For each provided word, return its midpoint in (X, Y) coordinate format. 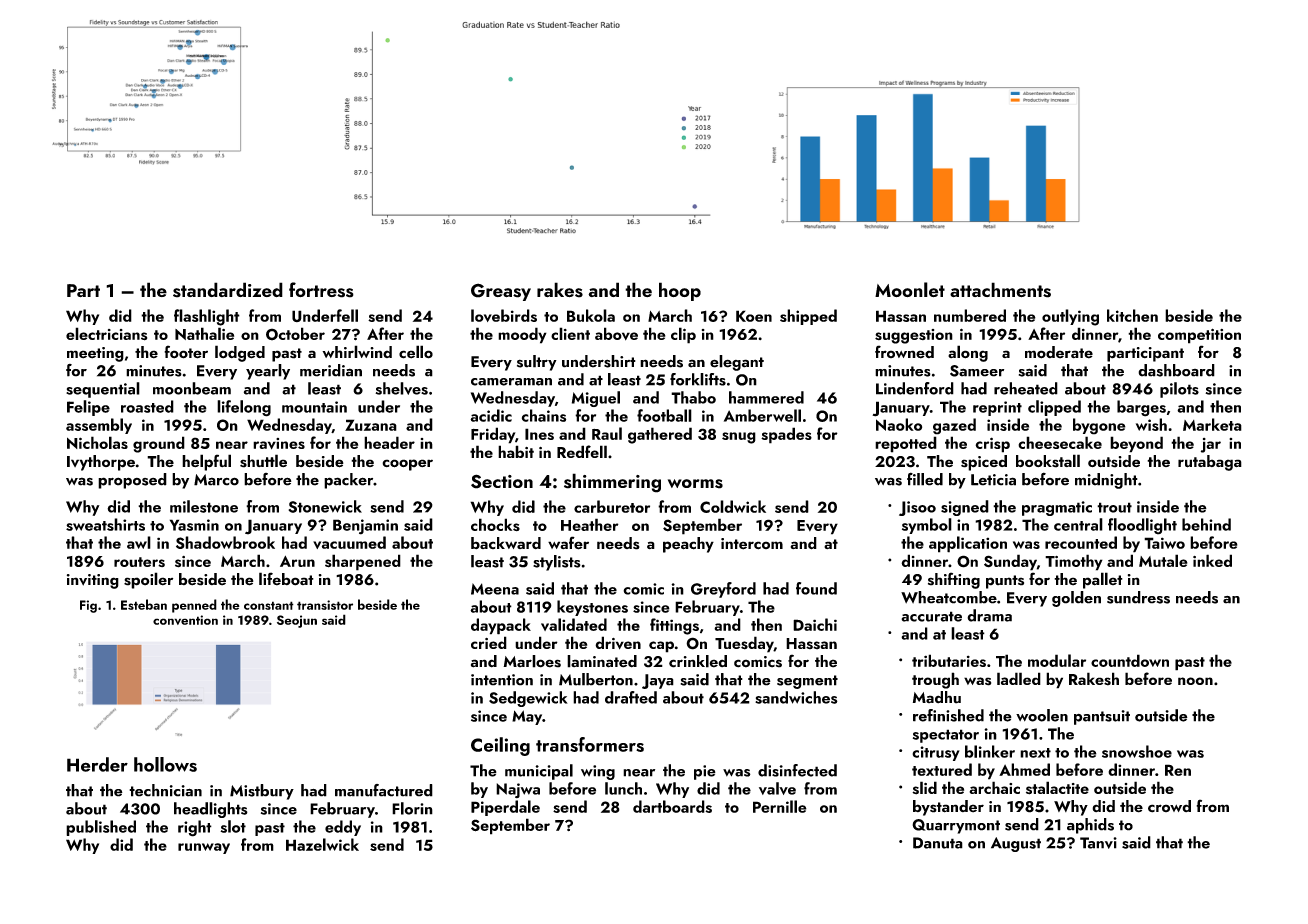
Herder (97, 764)
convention (185, 620)
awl (139, 542)
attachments (1000, 290)
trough (935, 680)
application (968, 544)
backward (506, 543)
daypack (501, 626)
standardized (228, 290)
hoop (680, 291)
